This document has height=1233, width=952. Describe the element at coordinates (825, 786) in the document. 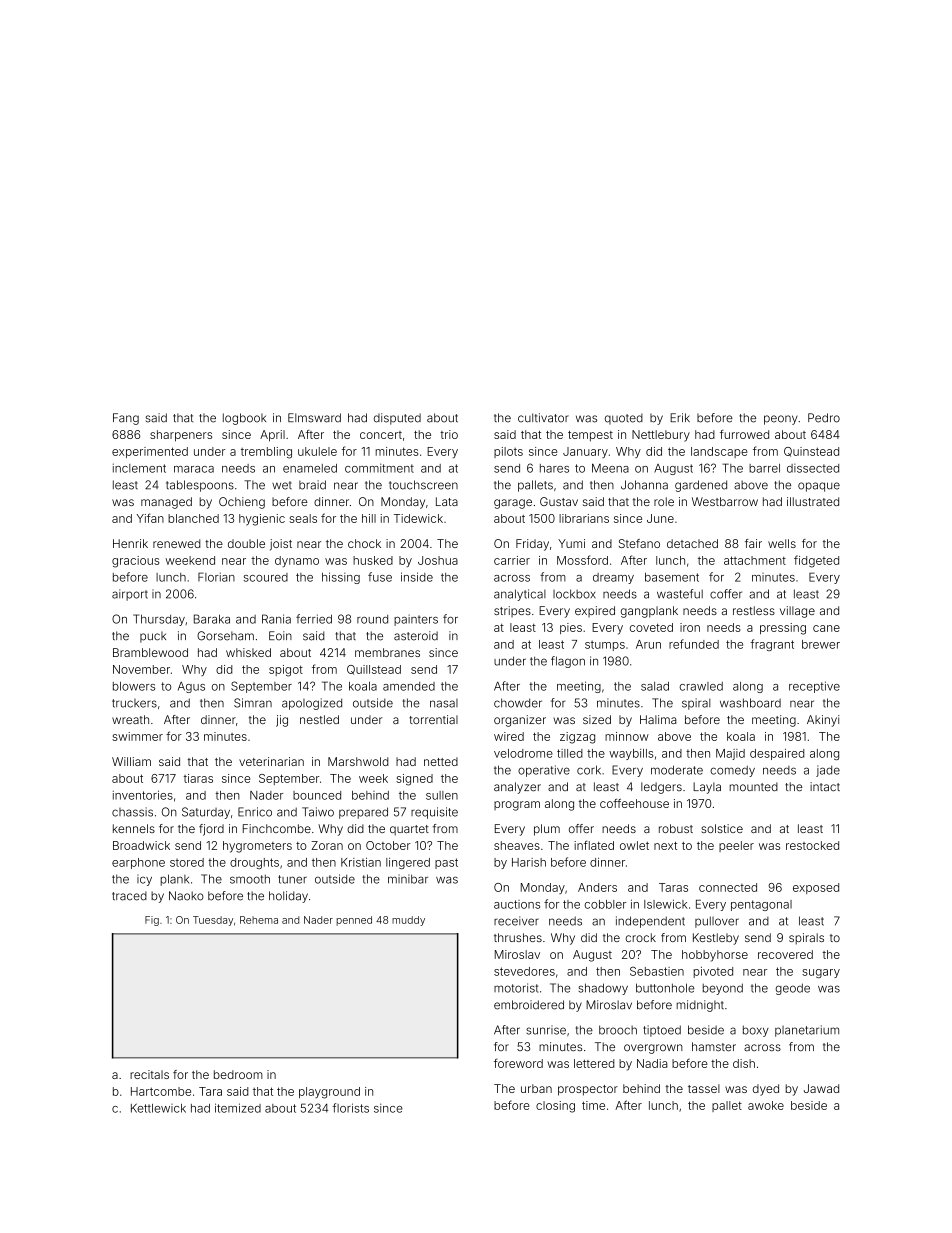

I see `intact` at that location.
